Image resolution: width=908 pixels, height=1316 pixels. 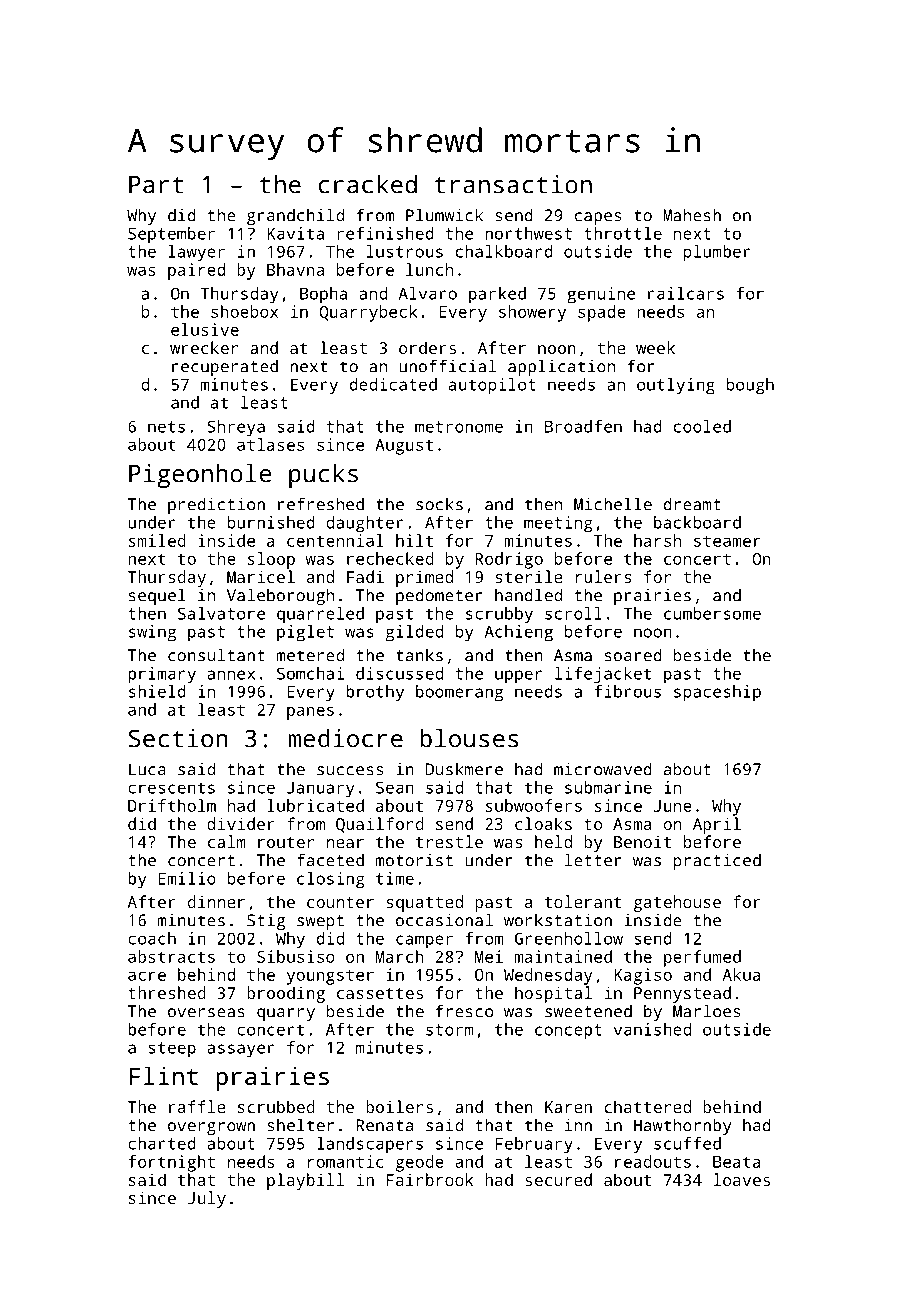 What do you see at coordinates (156, 185) in the screenshot?
I see `Part` at bounding box center [156, 185].
